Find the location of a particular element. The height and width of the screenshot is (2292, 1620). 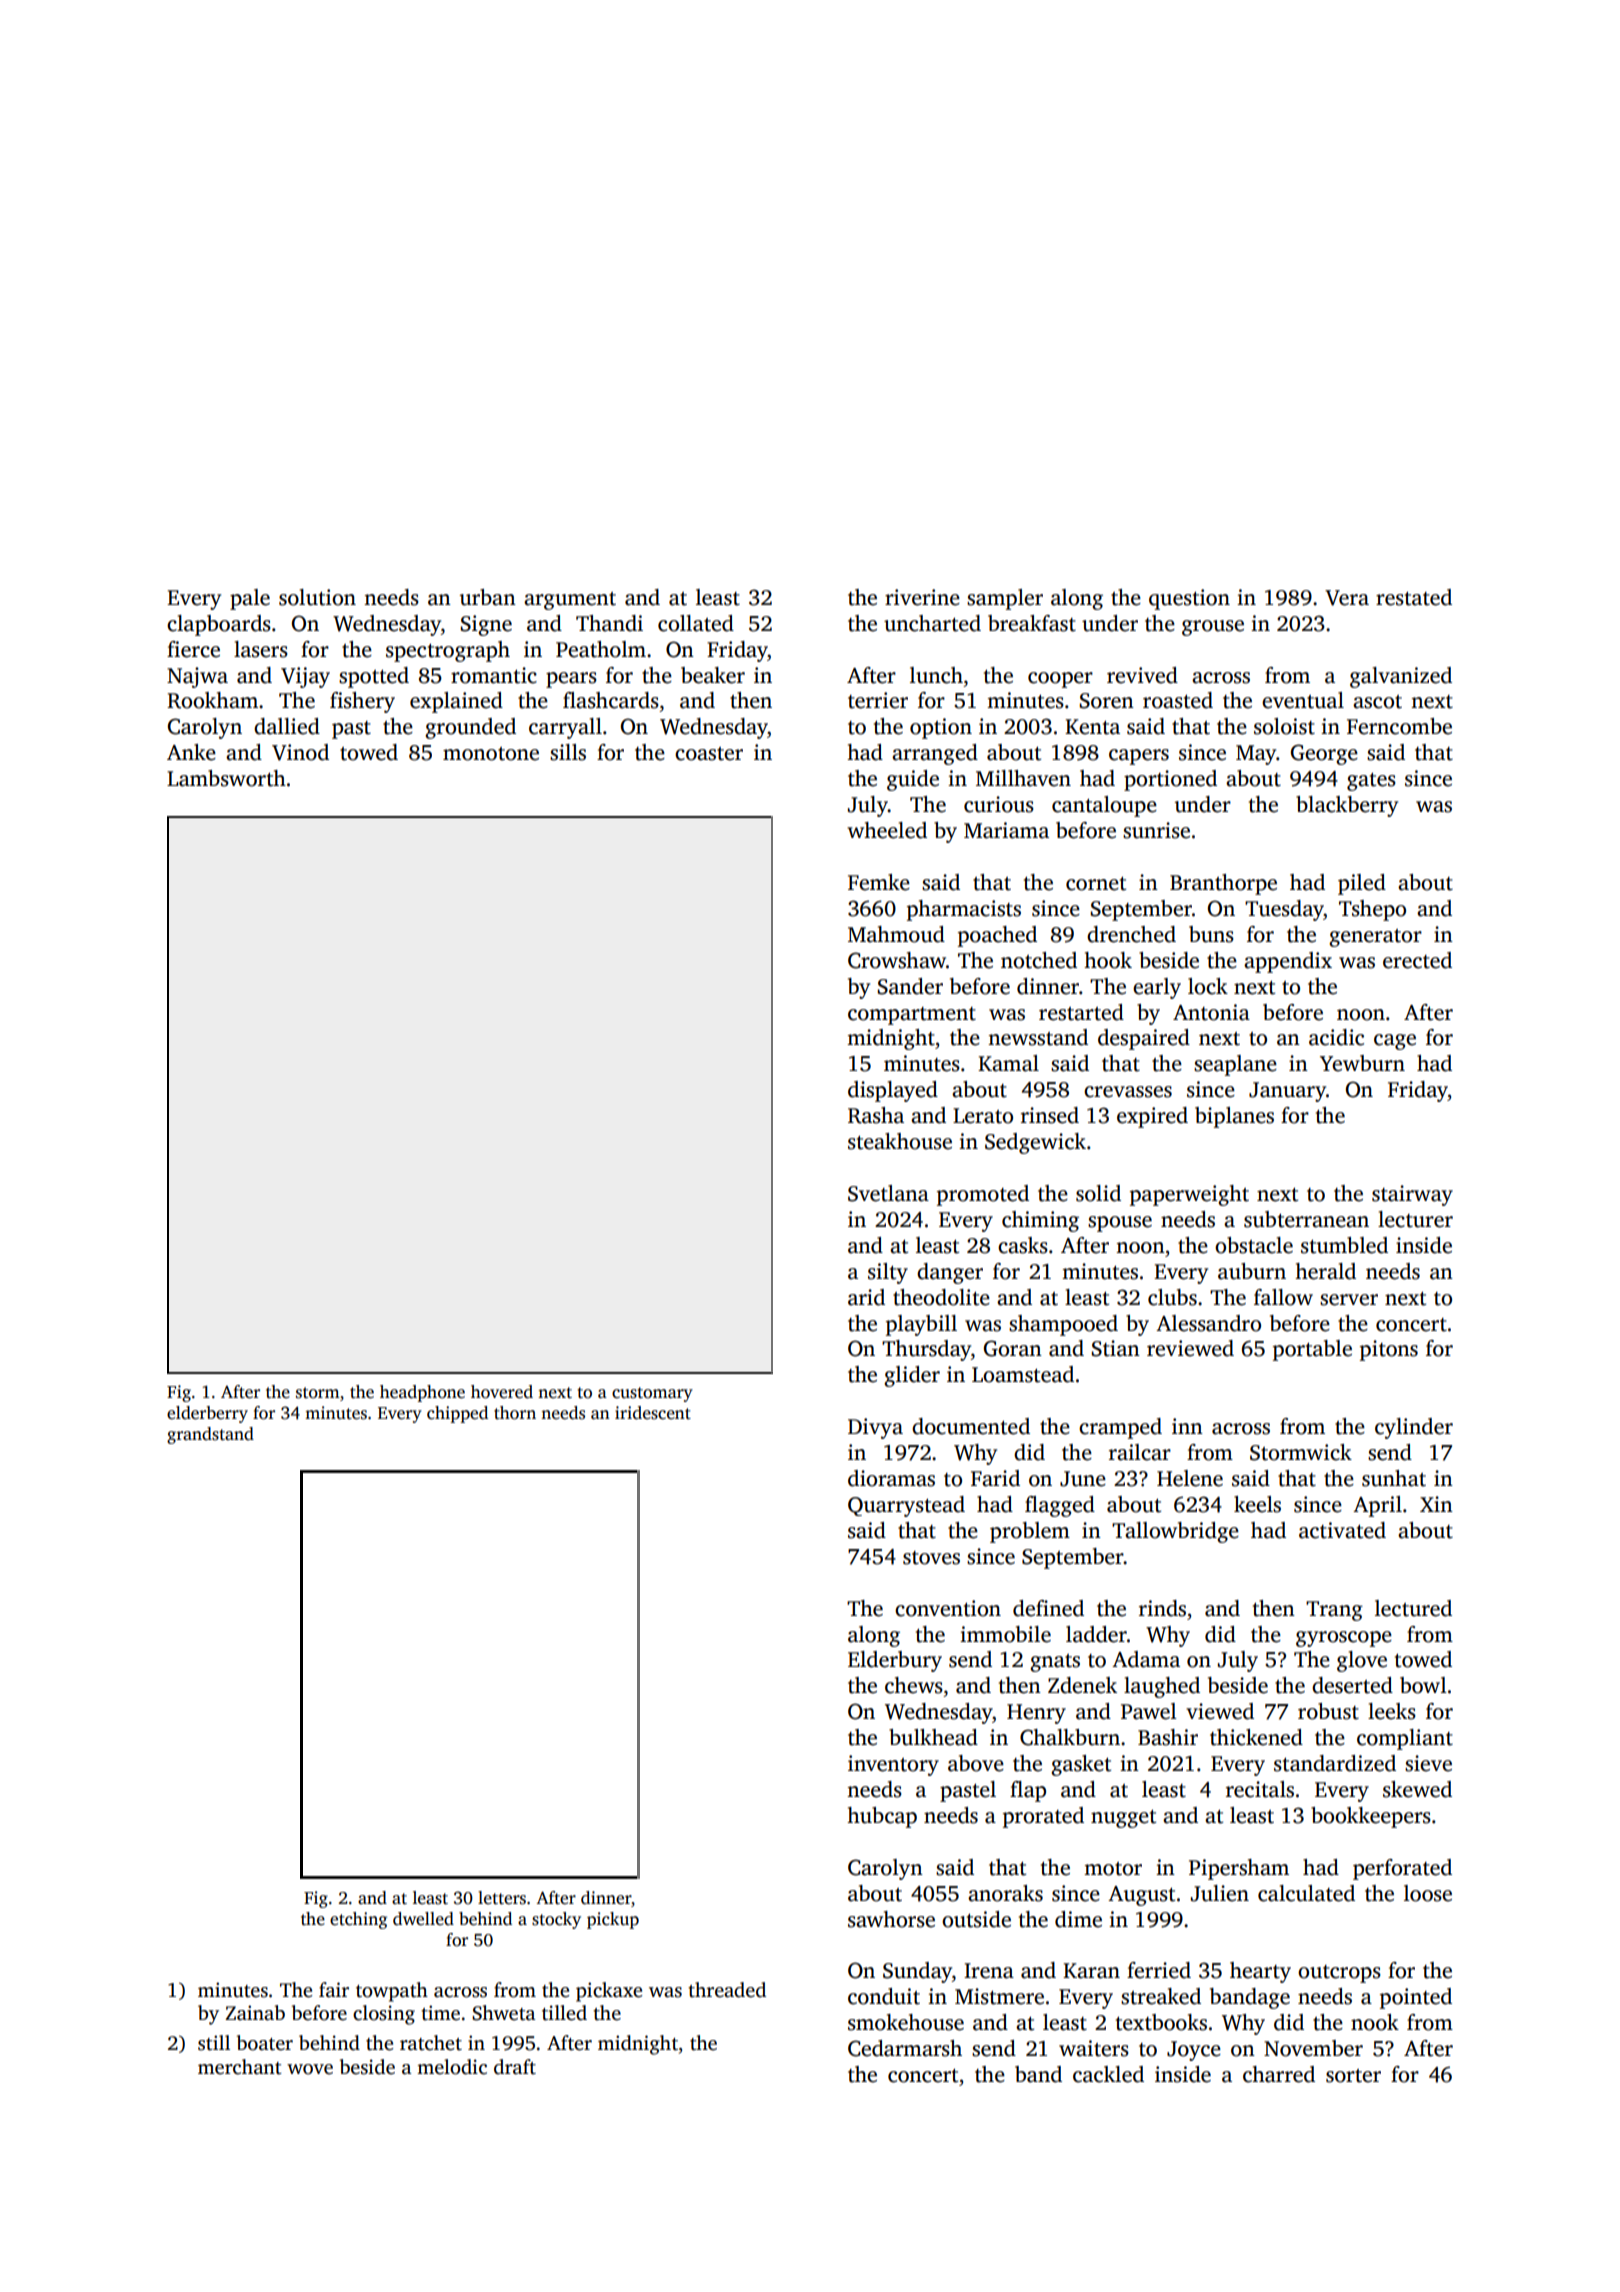

Vinod is located at coordinates (300, 752).
